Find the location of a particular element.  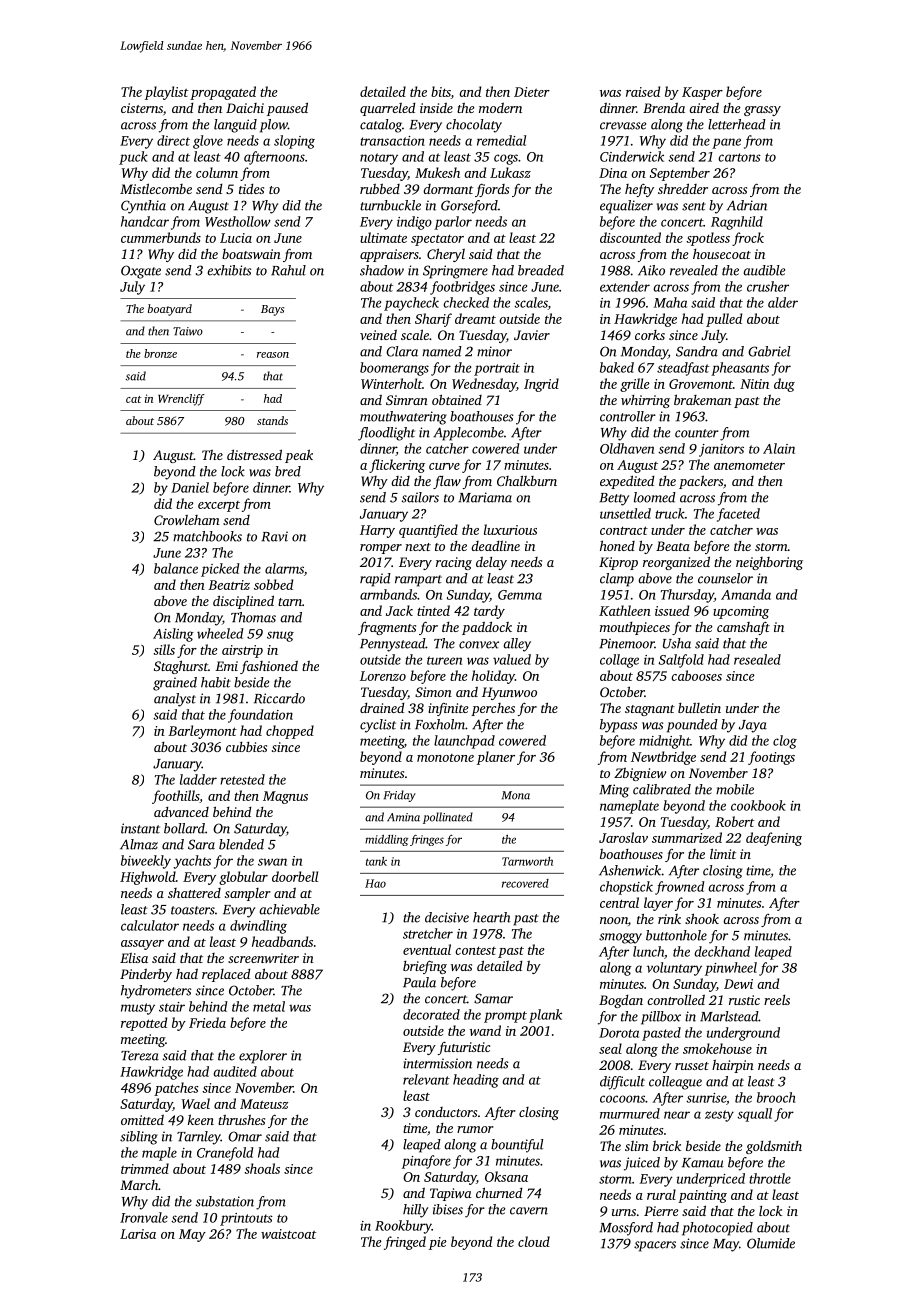

Lukasz is located at coordinates (510, 172).
